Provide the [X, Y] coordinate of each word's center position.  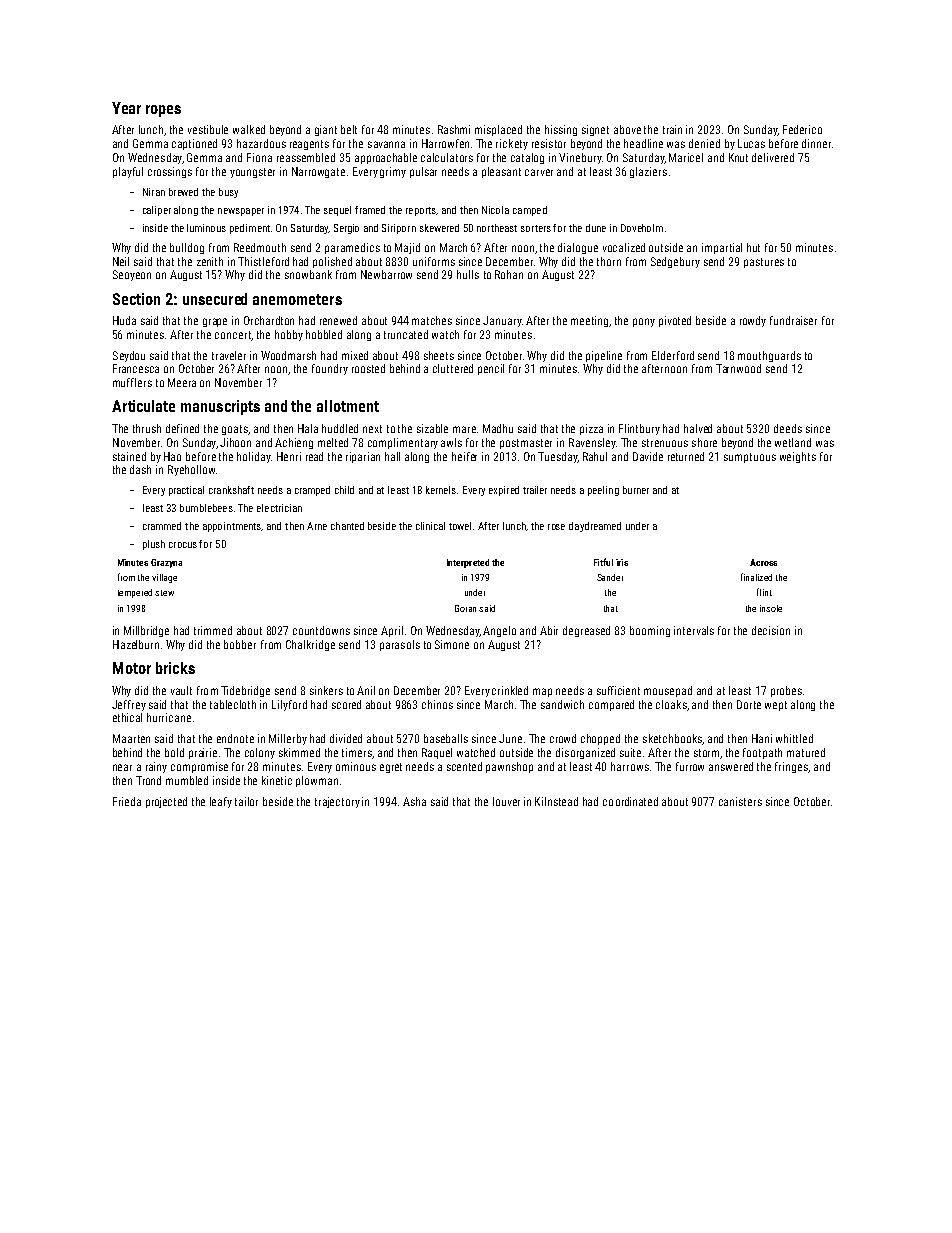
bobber [240, 644]
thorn [609, 261]
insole [771, 608]
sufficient [618, 690]
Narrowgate [318, 172]
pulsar [423, 172]
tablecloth [233, 704]
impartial [722, 248]
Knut [738, 157]
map [542, 692]
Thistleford [263, 261]
